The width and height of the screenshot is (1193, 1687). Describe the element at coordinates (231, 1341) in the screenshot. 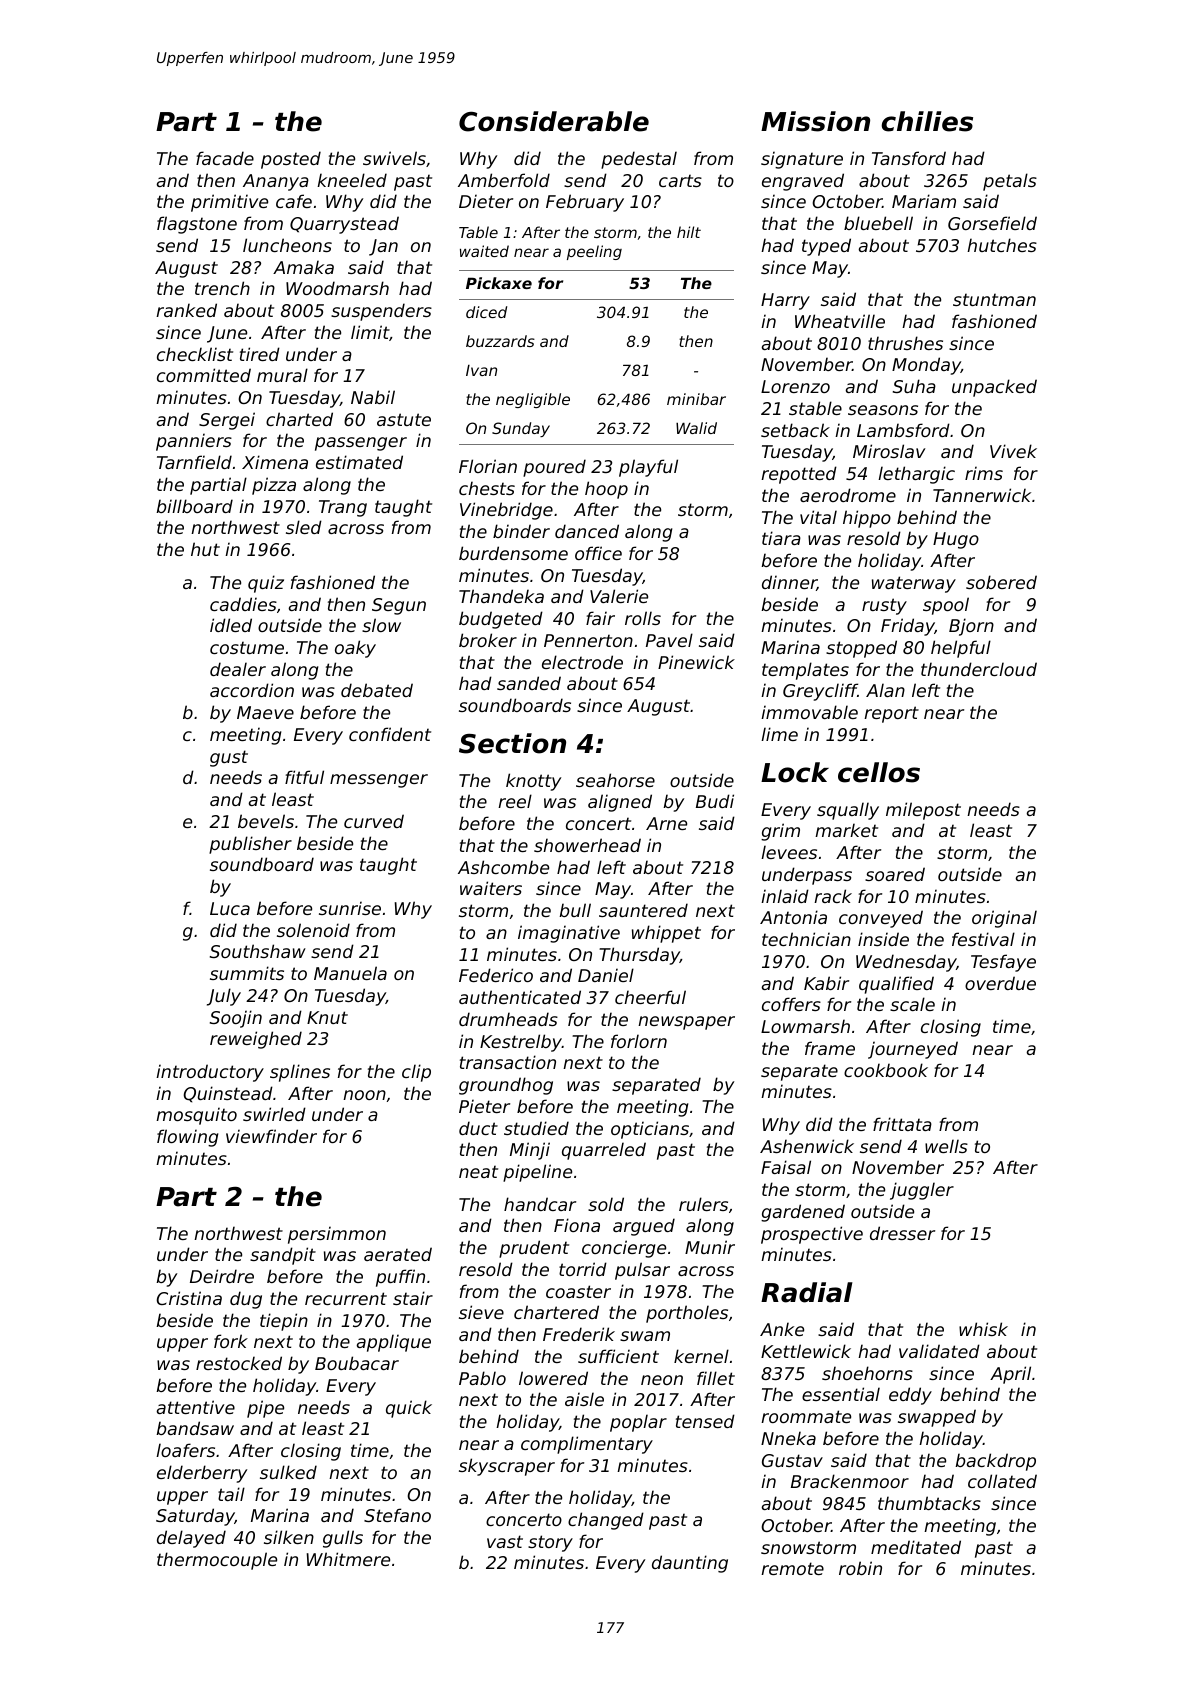

I see `fork` at that location.
